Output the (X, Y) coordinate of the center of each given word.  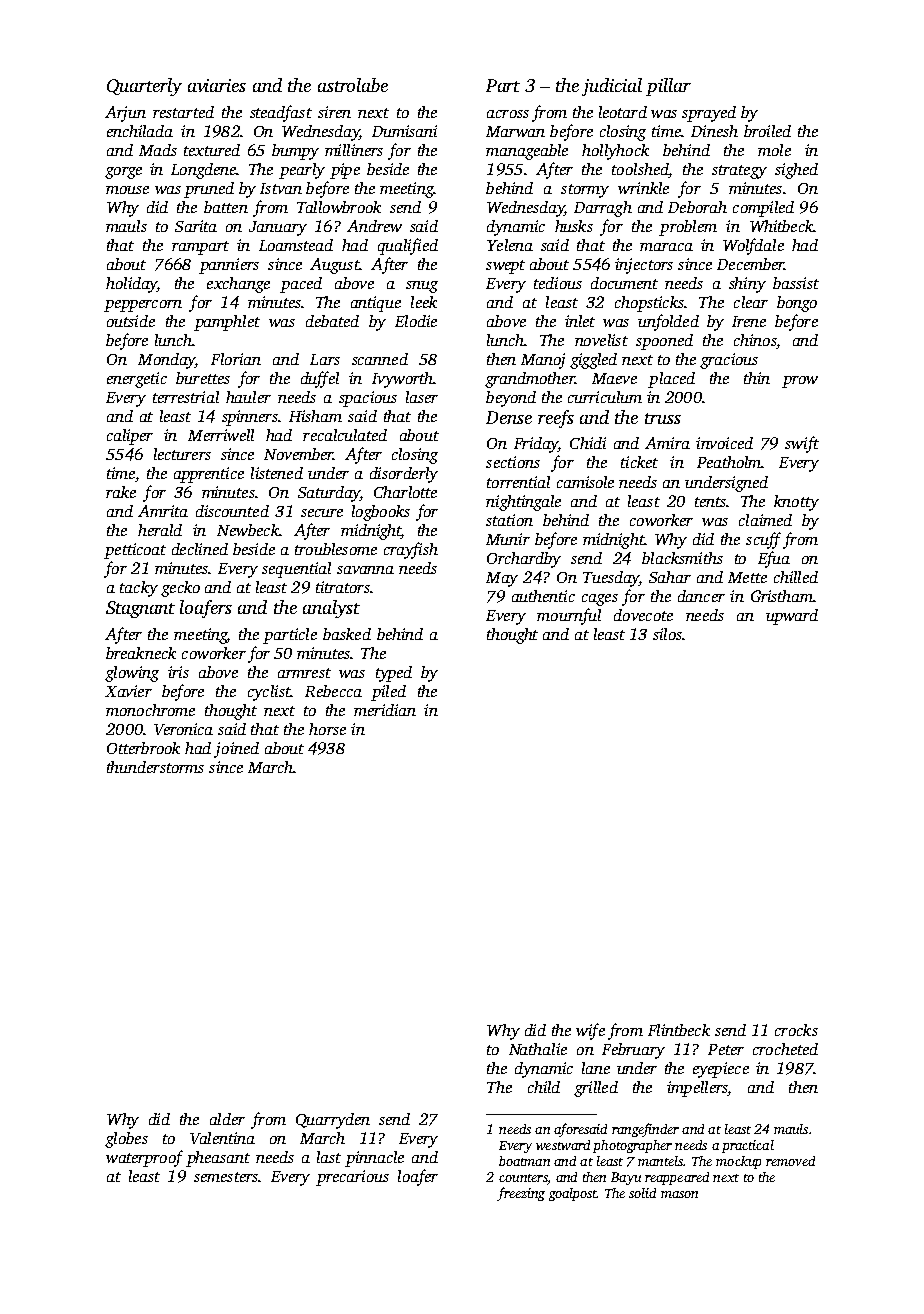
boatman (524, 1161)
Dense (509, 417)
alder (227, 1119)
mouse (127, 190)
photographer (632, 1146)
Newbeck (248, 530)
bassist (796, 283)
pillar (668, 87)
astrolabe (353, 85)
